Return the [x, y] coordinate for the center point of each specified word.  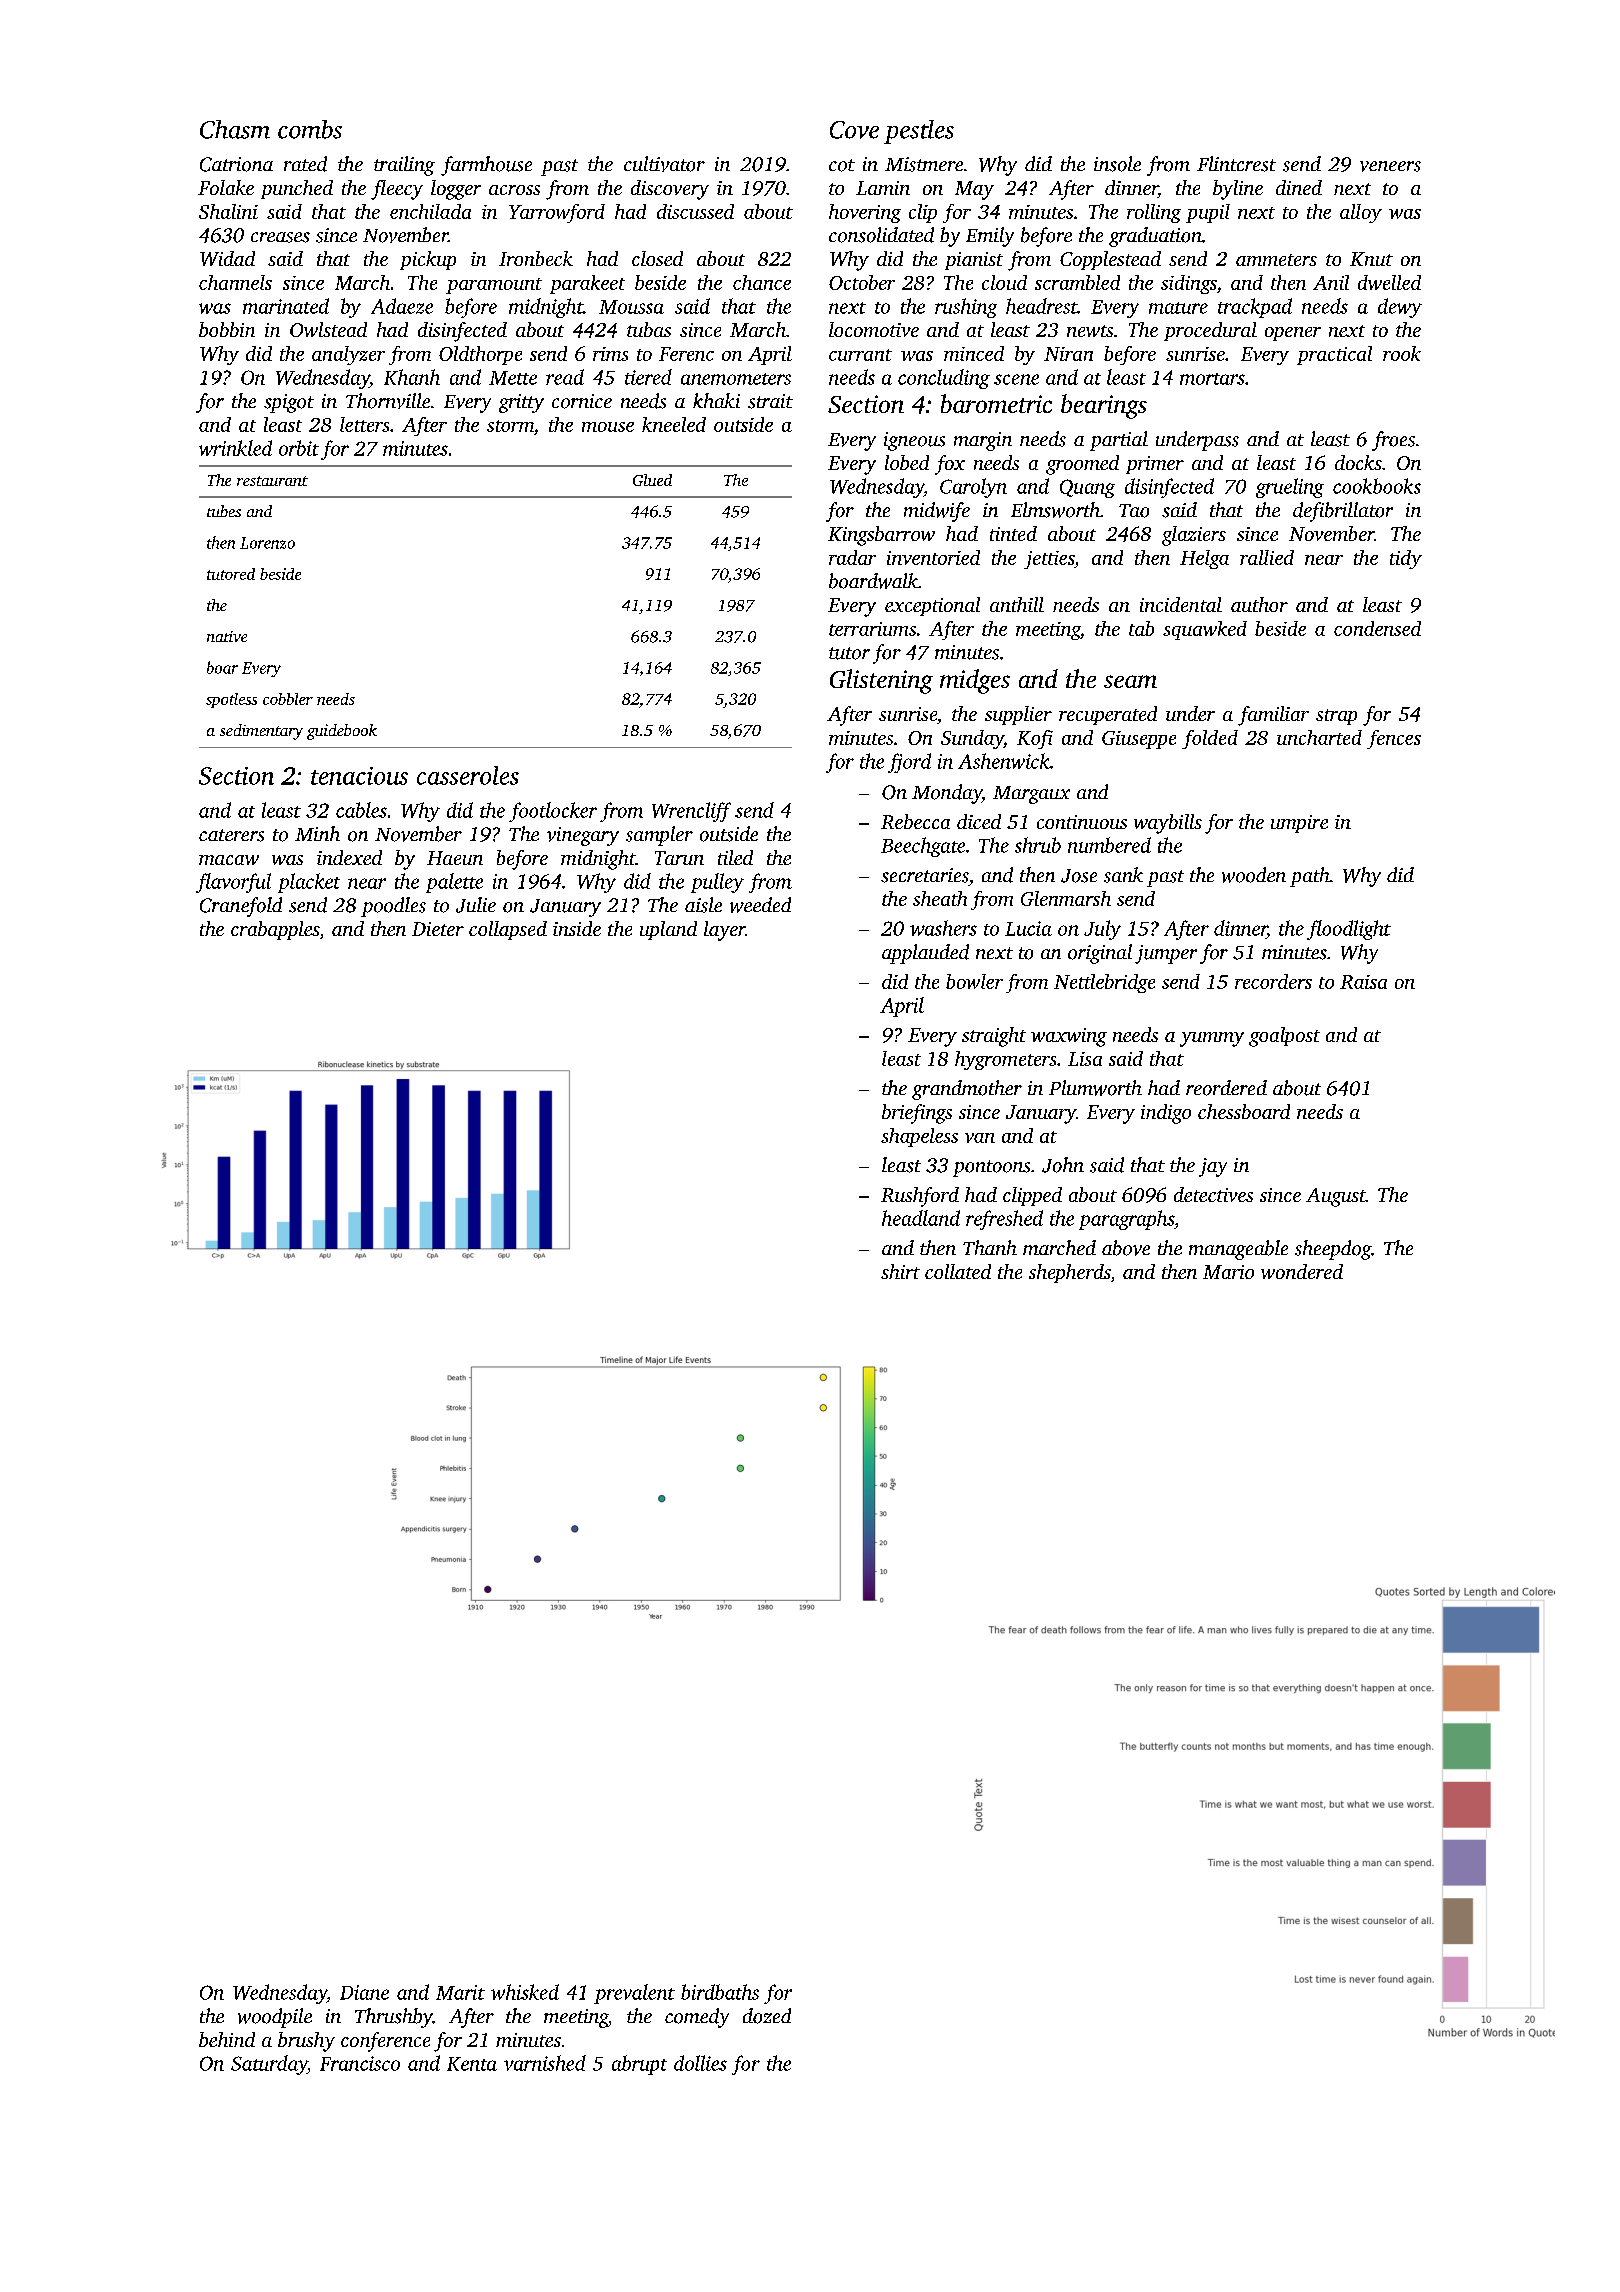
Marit [460, 1992]
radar [852, 557]
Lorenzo [267, 543]
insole [1117, 164]
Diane [364, 1992]
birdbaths [720, 1992]
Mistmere [924, 164]
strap [1336, 717]
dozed [767, 2016]
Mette [513, 378]
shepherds [1069, 1273]
